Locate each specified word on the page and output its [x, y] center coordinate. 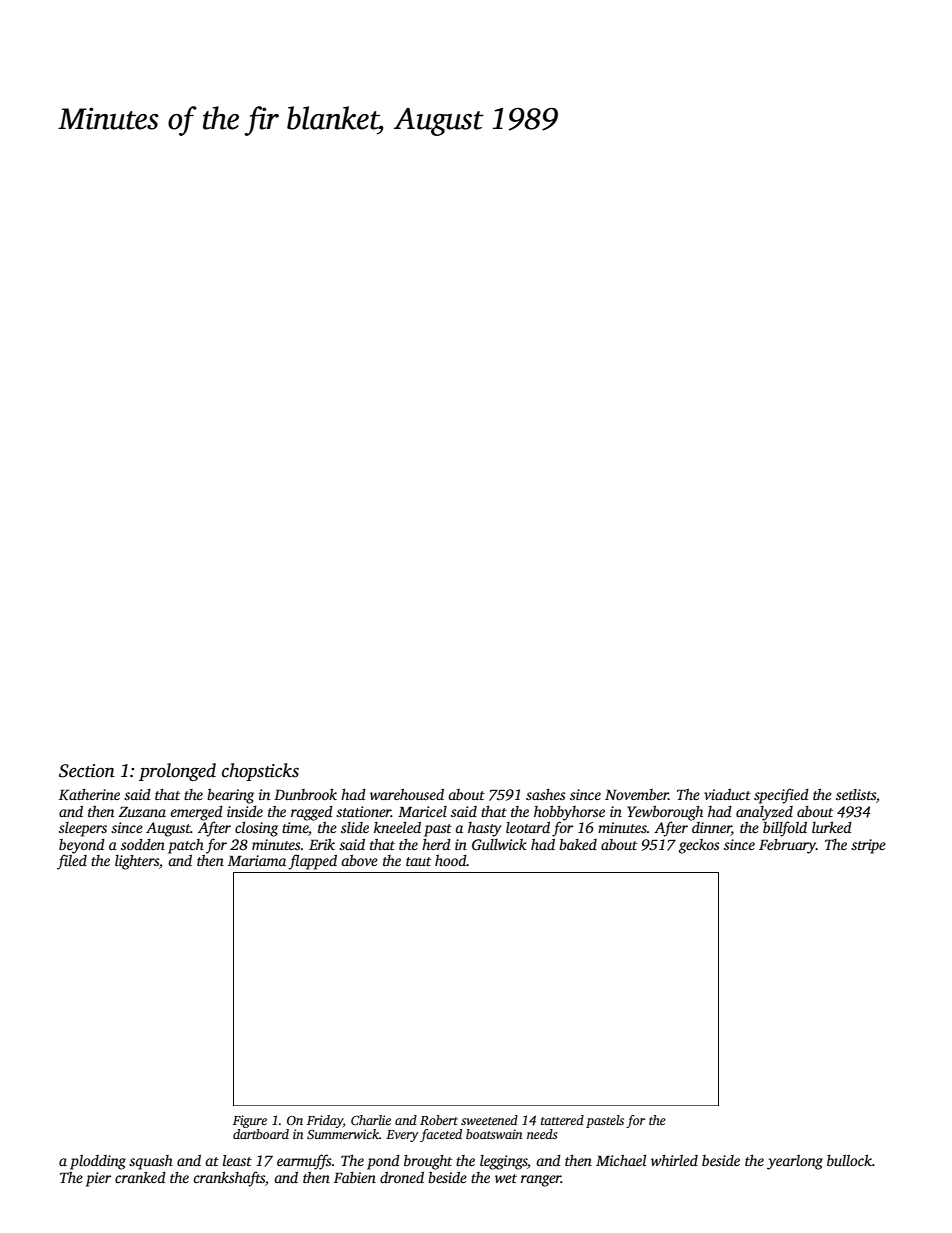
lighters [137, 862]
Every [402, 1136]
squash [151, 1162]
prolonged [177, 772]
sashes [546, 794]
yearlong [795, 1162]
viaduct [727, 794]
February [787, 846]
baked [578, 844]
